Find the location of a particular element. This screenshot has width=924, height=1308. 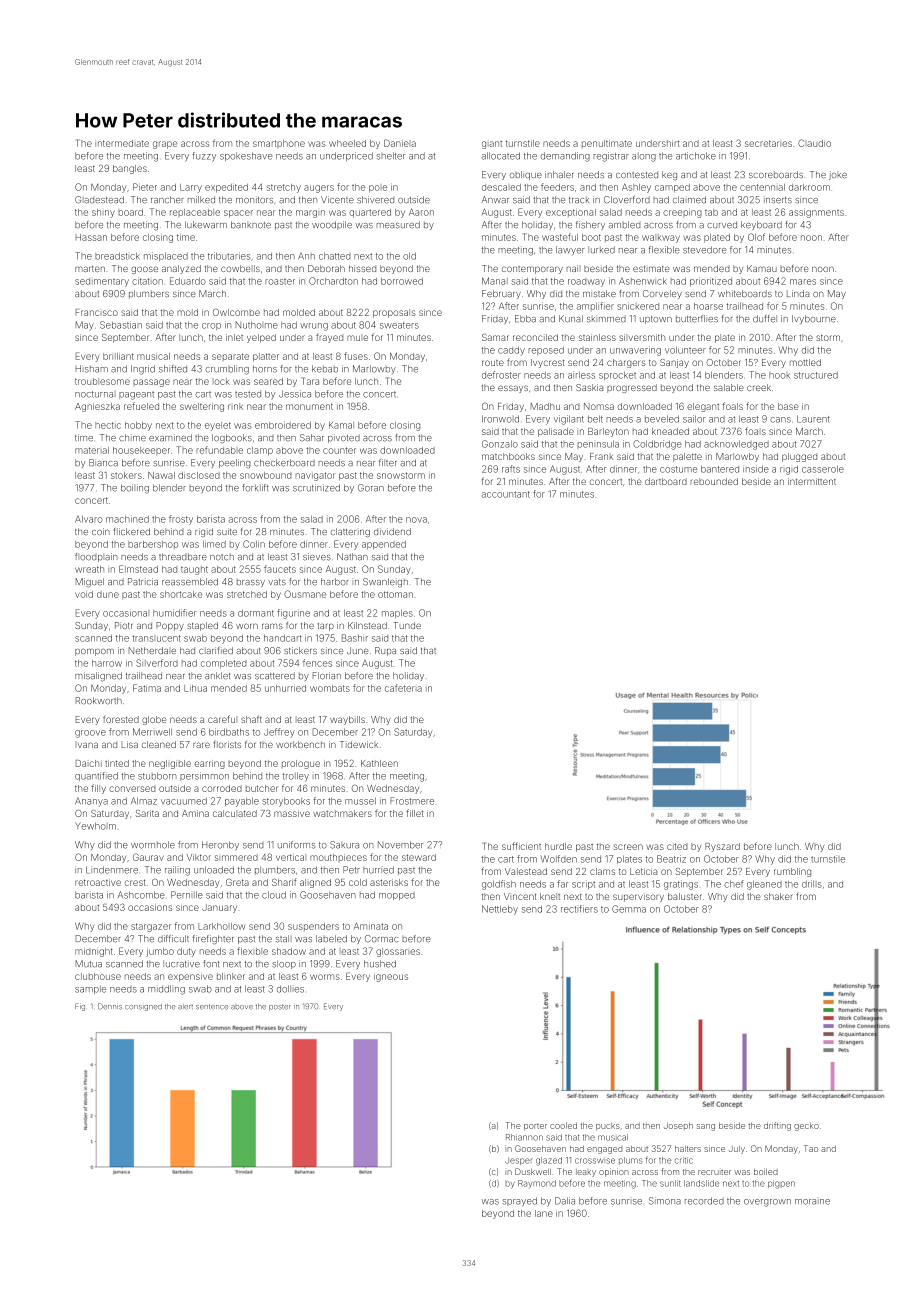

glossaries is located at coordinates (398, 952).
